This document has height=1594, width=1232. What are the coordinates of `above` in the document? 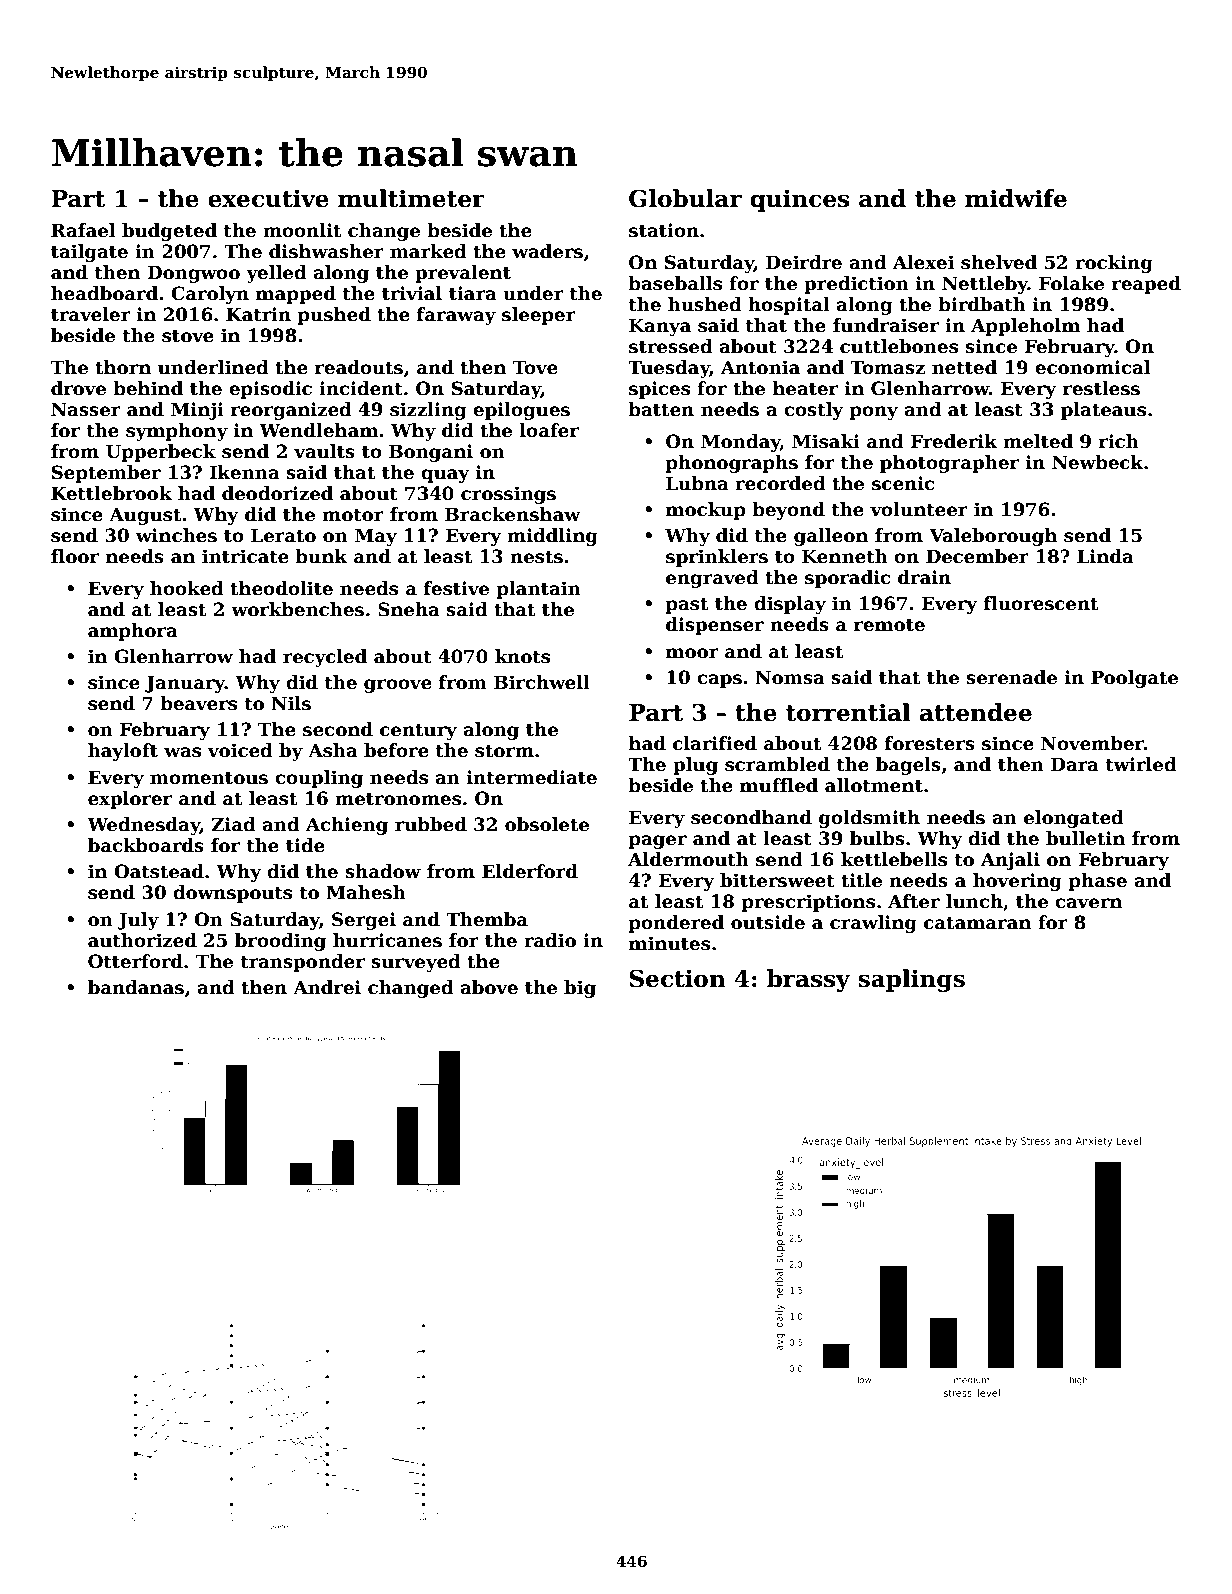 It's located at (489, 987).
